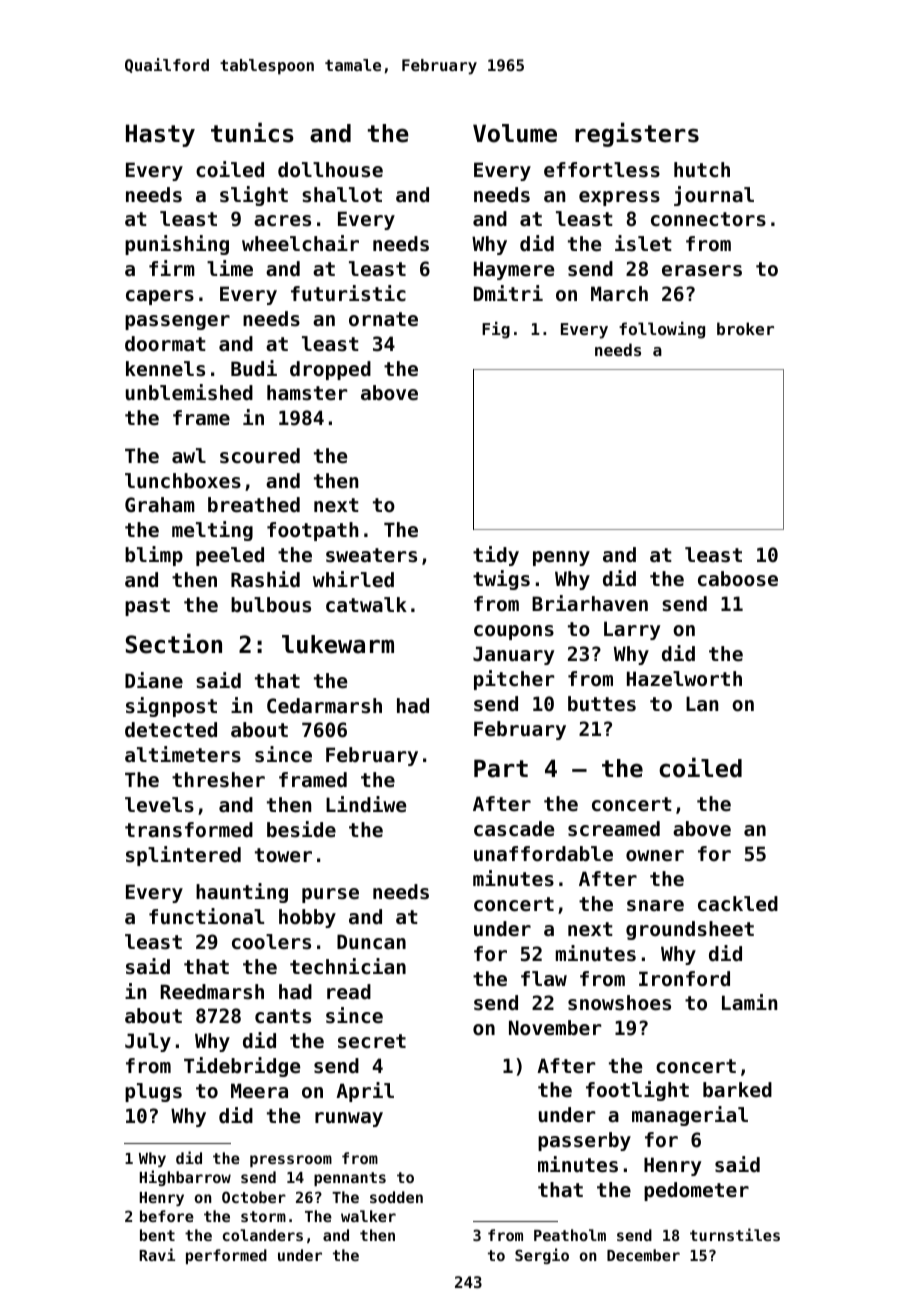 Image resolution: width=908 pixels, height=1316 pixels. What do you see at coordinates (738, 904) in the screenshot?
I see `cackled` at bounding box center [738, 904].
